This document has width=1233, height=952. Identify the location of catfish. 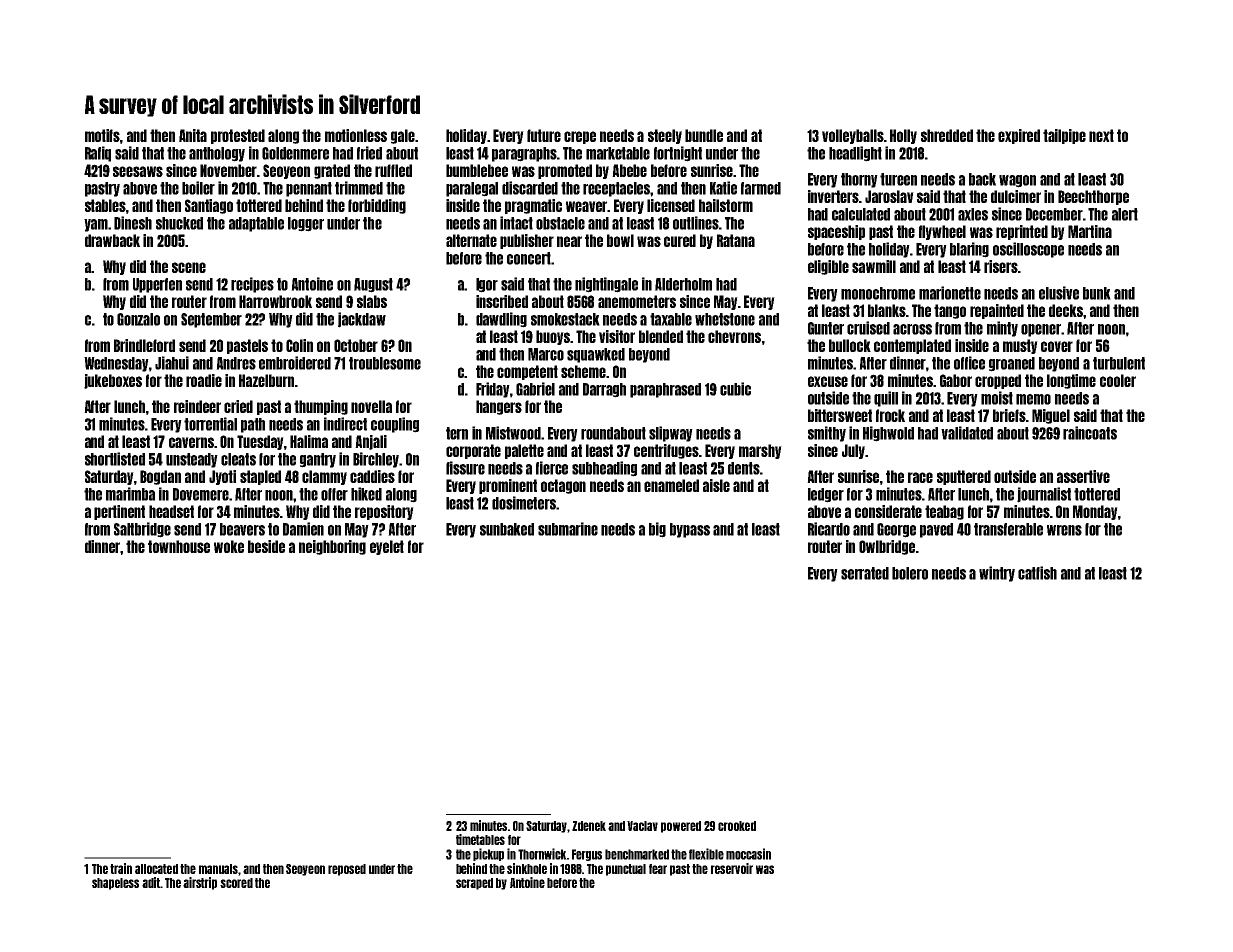
(1037, 573).
